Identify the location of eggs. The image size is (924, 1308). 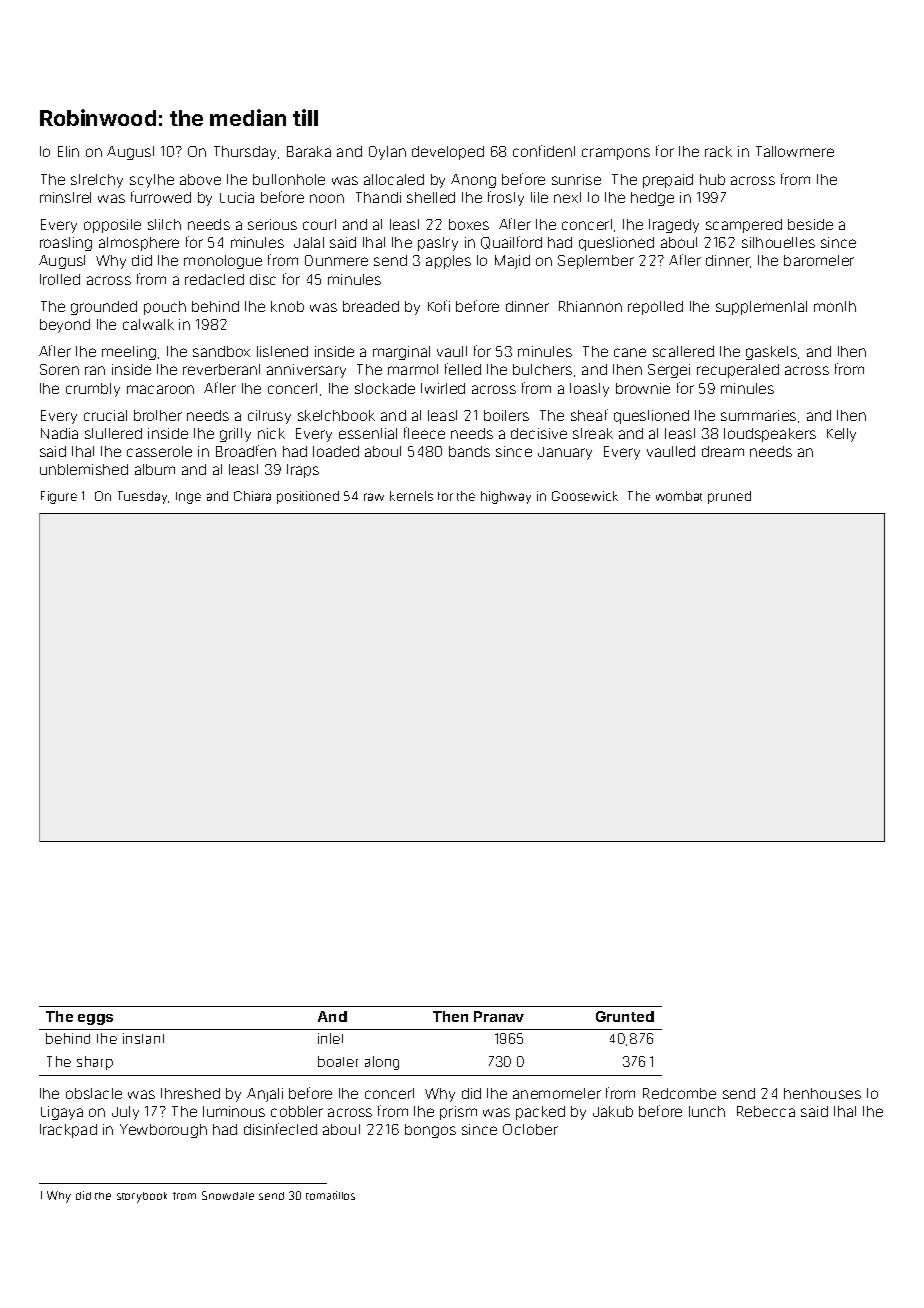
(95, 1019).
